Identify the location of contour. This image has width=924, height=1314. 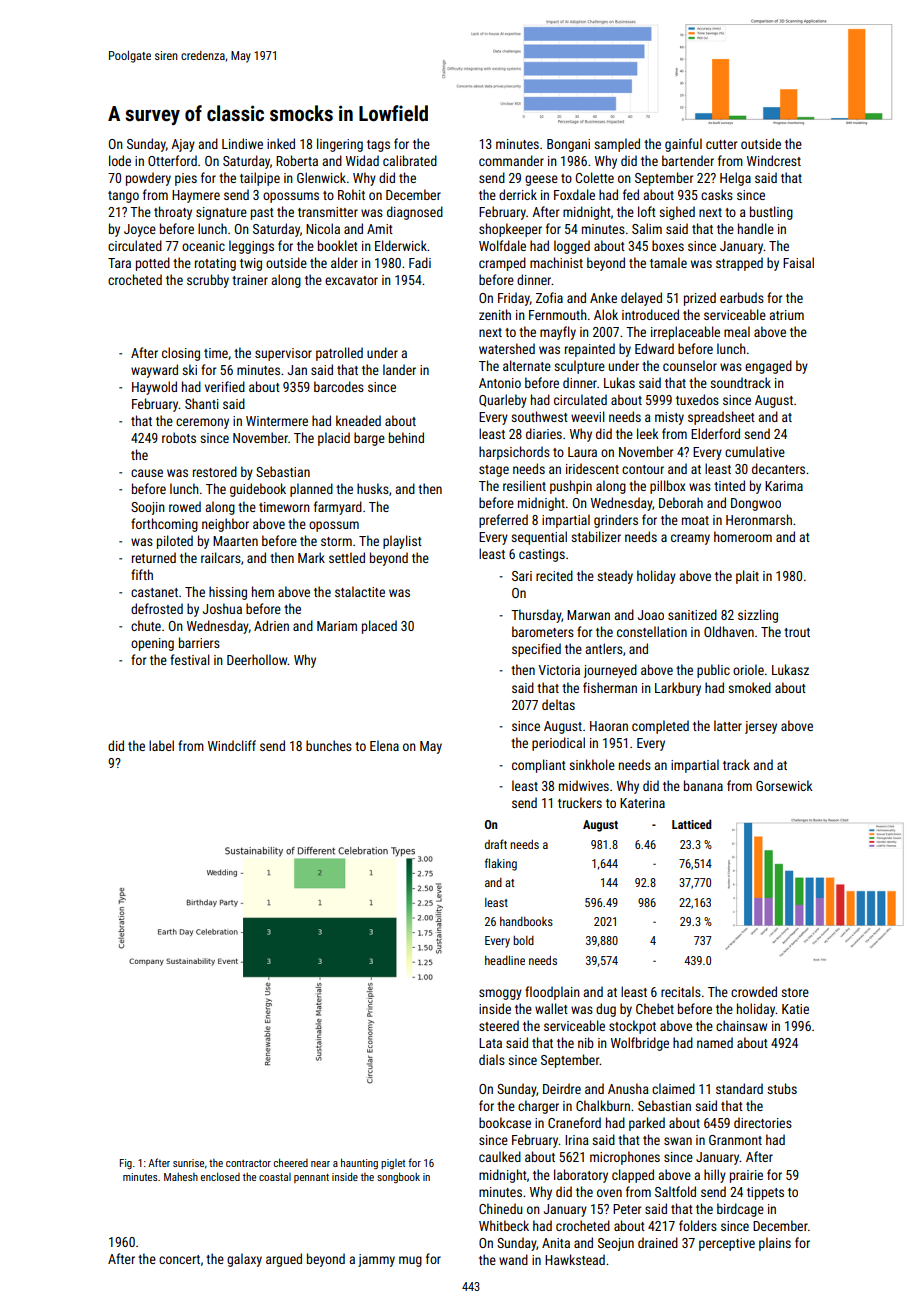
(643, 469).
